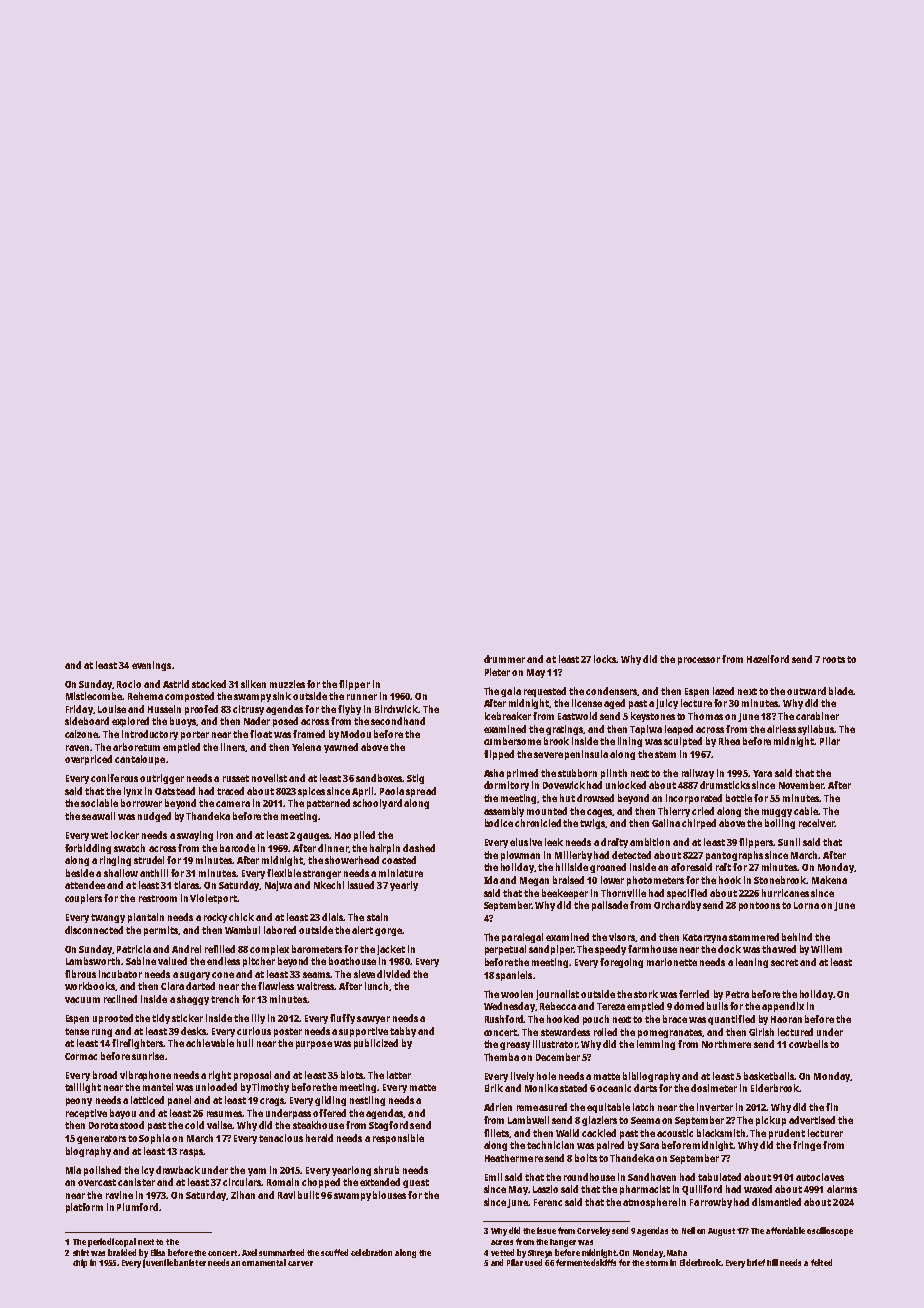 The image size is (924, 1308). I want to click on brief, so click(756, 1262).
